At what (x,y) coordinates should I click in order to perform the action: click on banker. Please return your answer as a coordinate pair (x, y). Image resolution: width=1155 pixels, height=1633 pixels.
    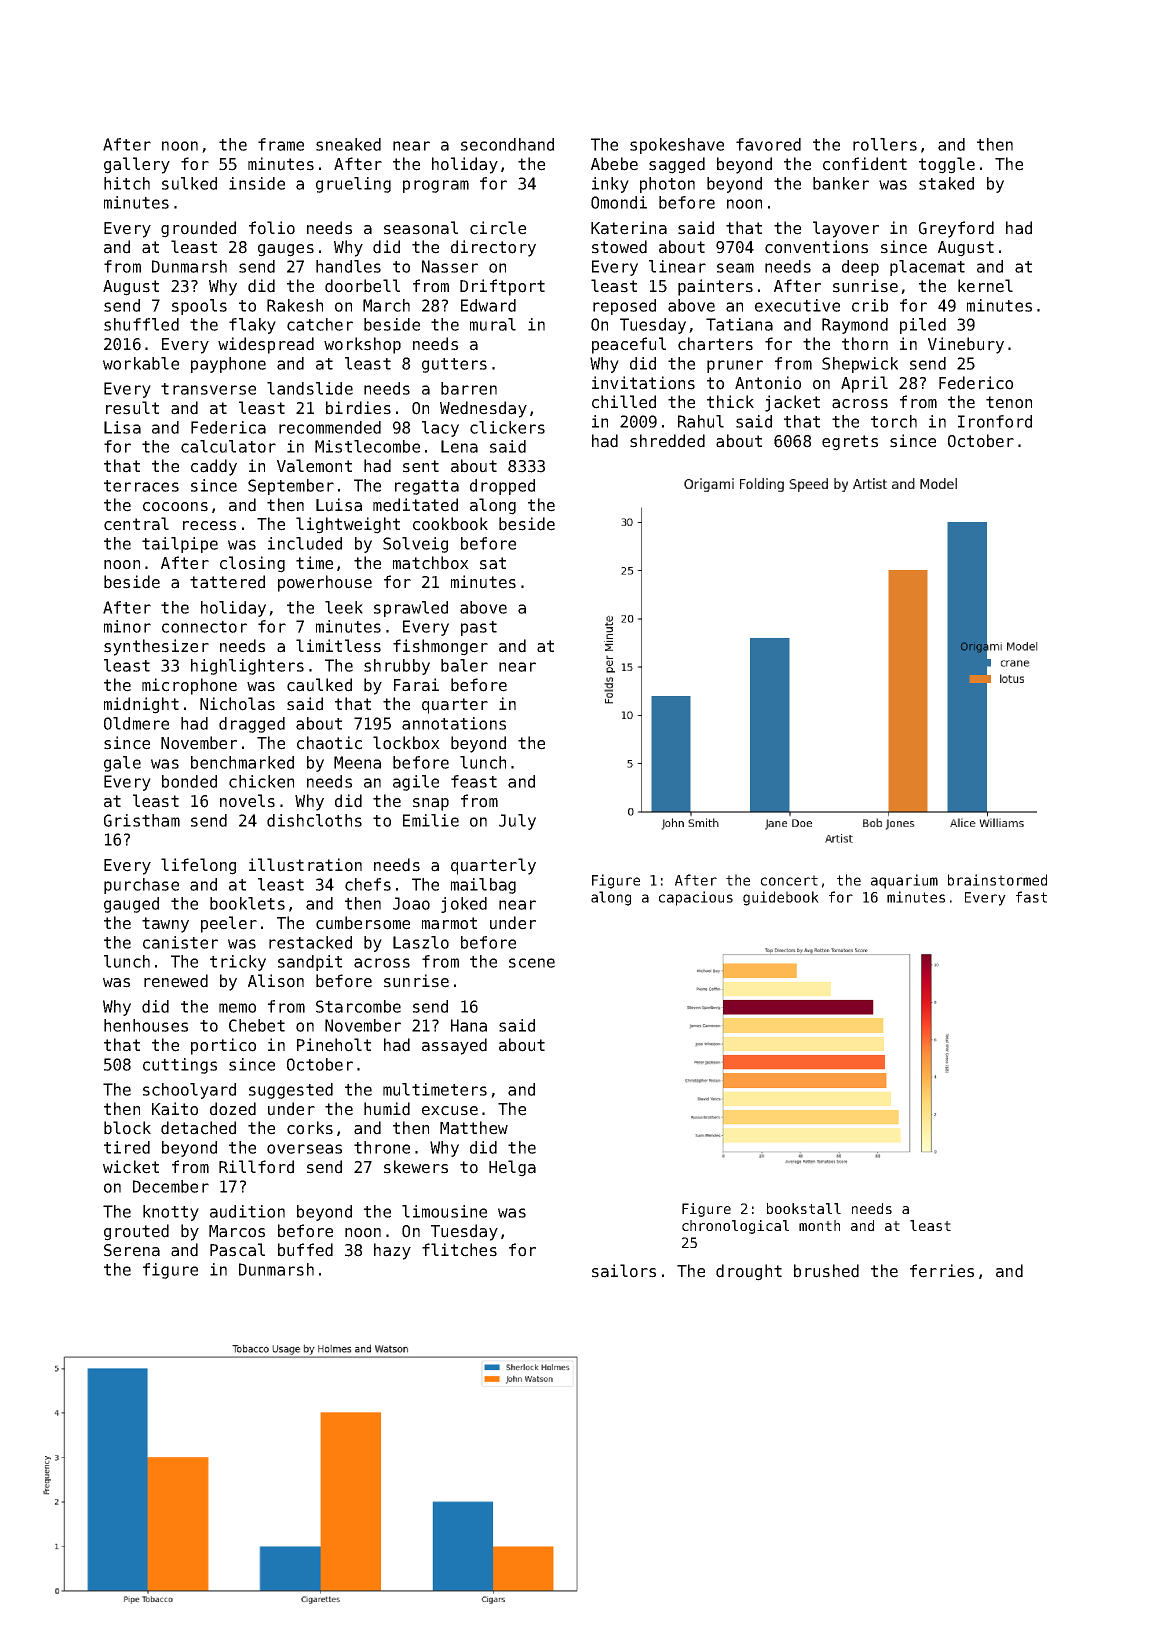
    Looking at the image, I should click on (841, 183).
